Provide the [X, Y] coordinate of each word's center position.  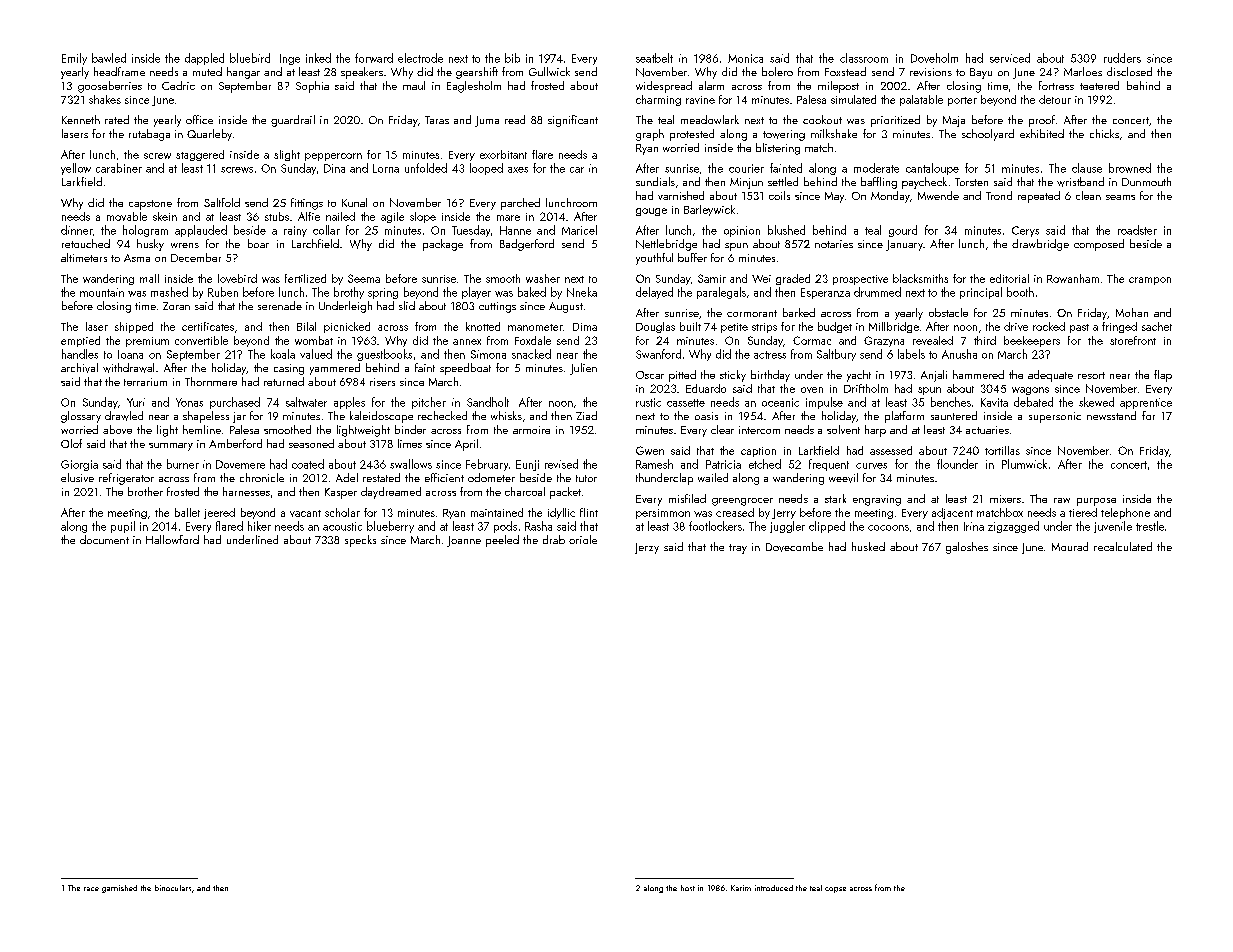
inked [318, 58]
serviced [1010, 58]
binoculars [173, 888]
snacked [531, 354]
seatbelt [654, 58]
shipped [134, 327]
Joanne [464, 541]
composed [1099, 245]
